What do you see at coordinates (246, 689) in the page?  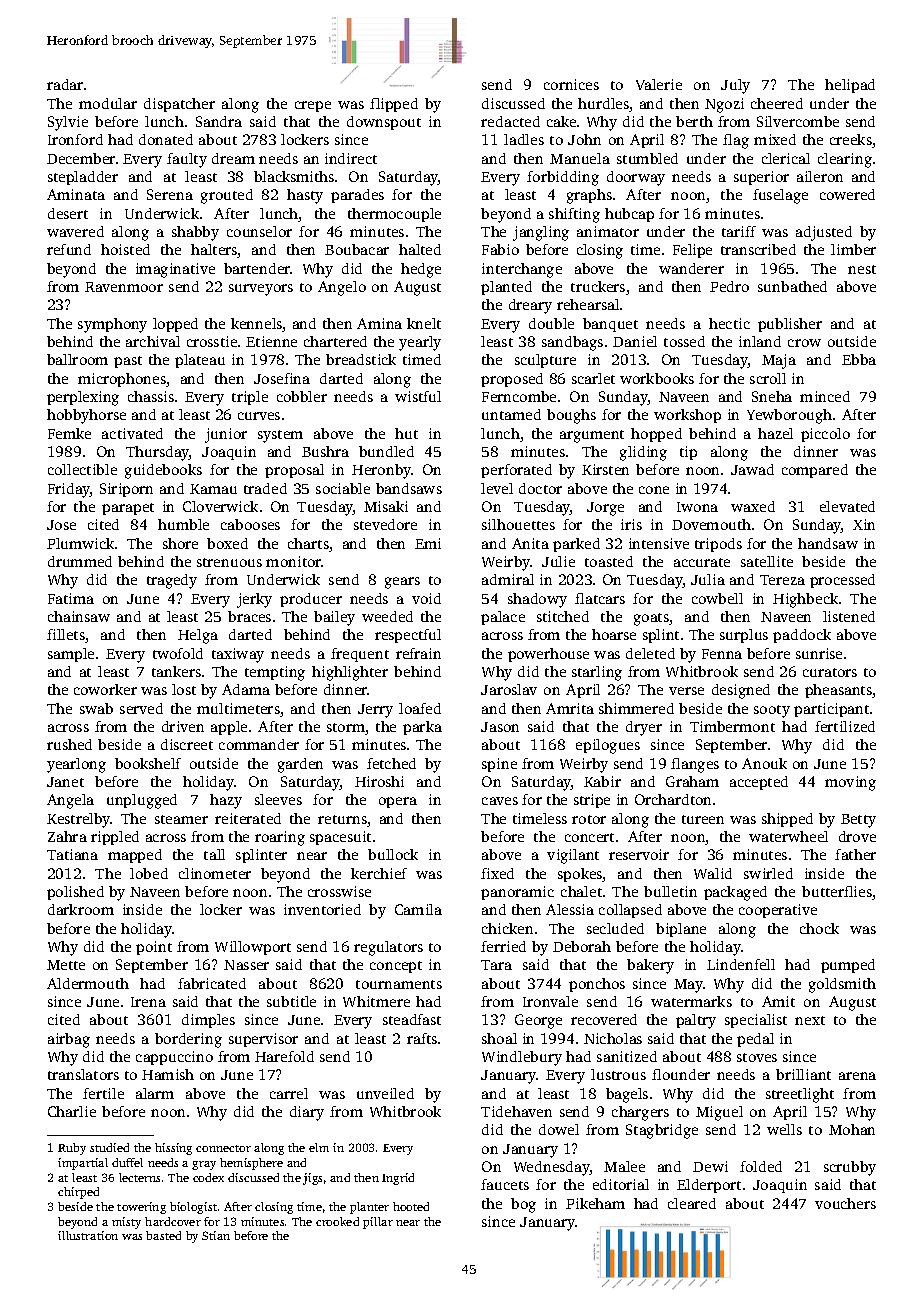 I see `Adama` at bounding box center [246, 689].
